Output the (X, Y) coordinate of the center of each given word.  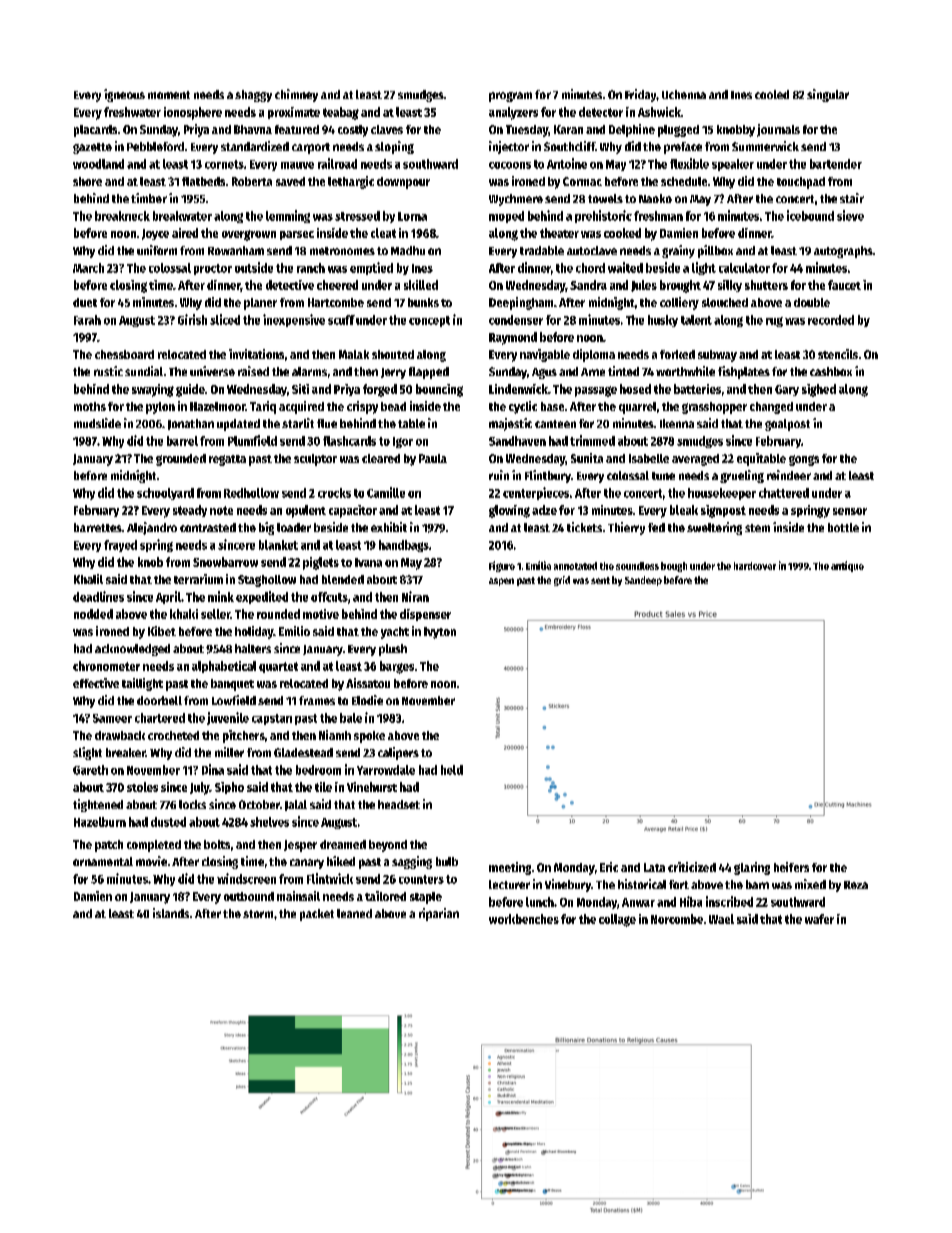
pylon (160, 408)
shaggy (253, 96)
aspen (501, 582)
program (510, 97)
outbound (249, 896)
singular (828, 95)
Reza (856, 885)
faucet (844, 285)
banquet (232, 685)
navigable (545, 355)
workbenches (524, 919)
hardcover (755, 566)
